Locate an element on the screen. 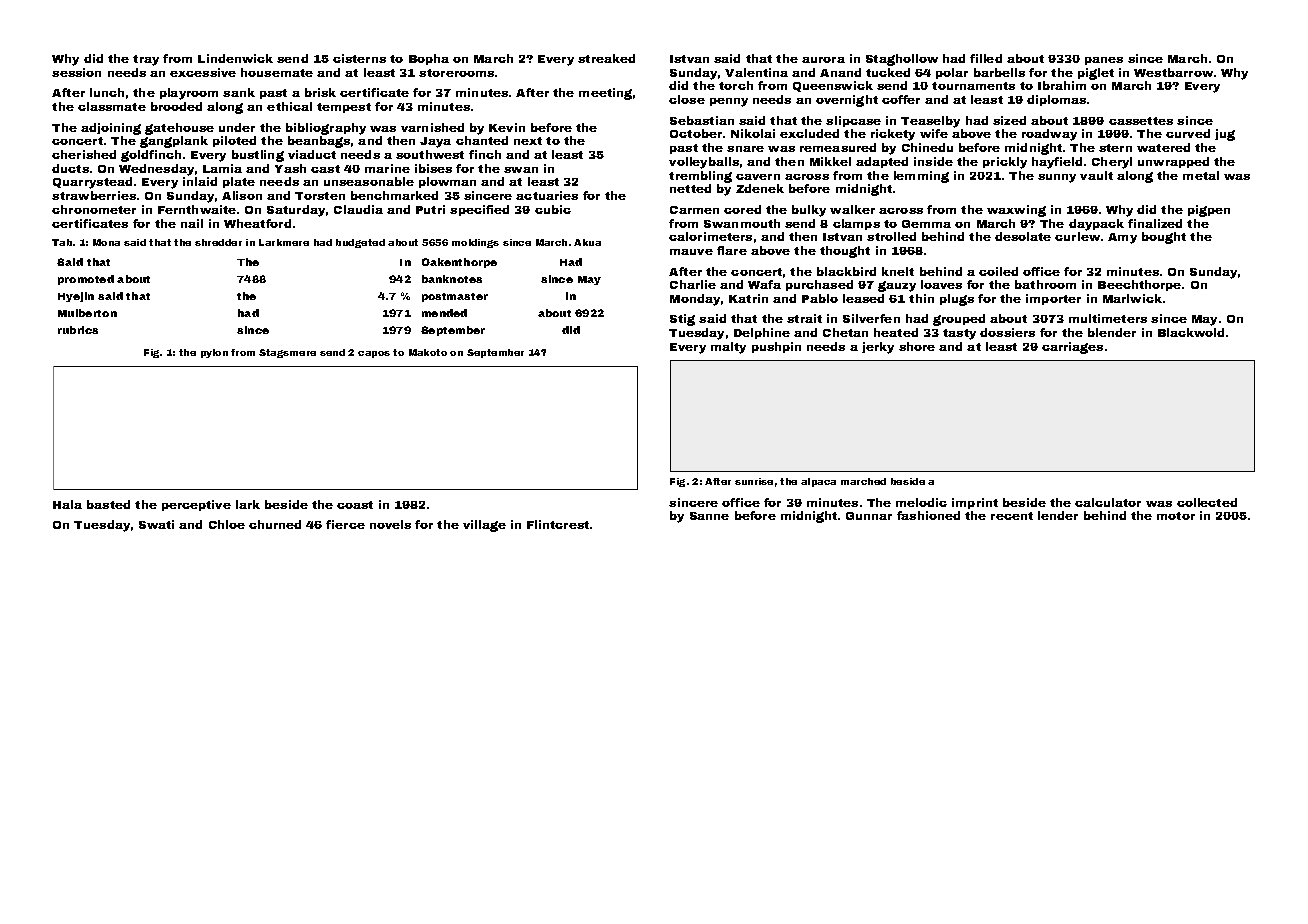 The height and width of the screenshot is (924, 1308). next is located at coordinates (528, 141).
